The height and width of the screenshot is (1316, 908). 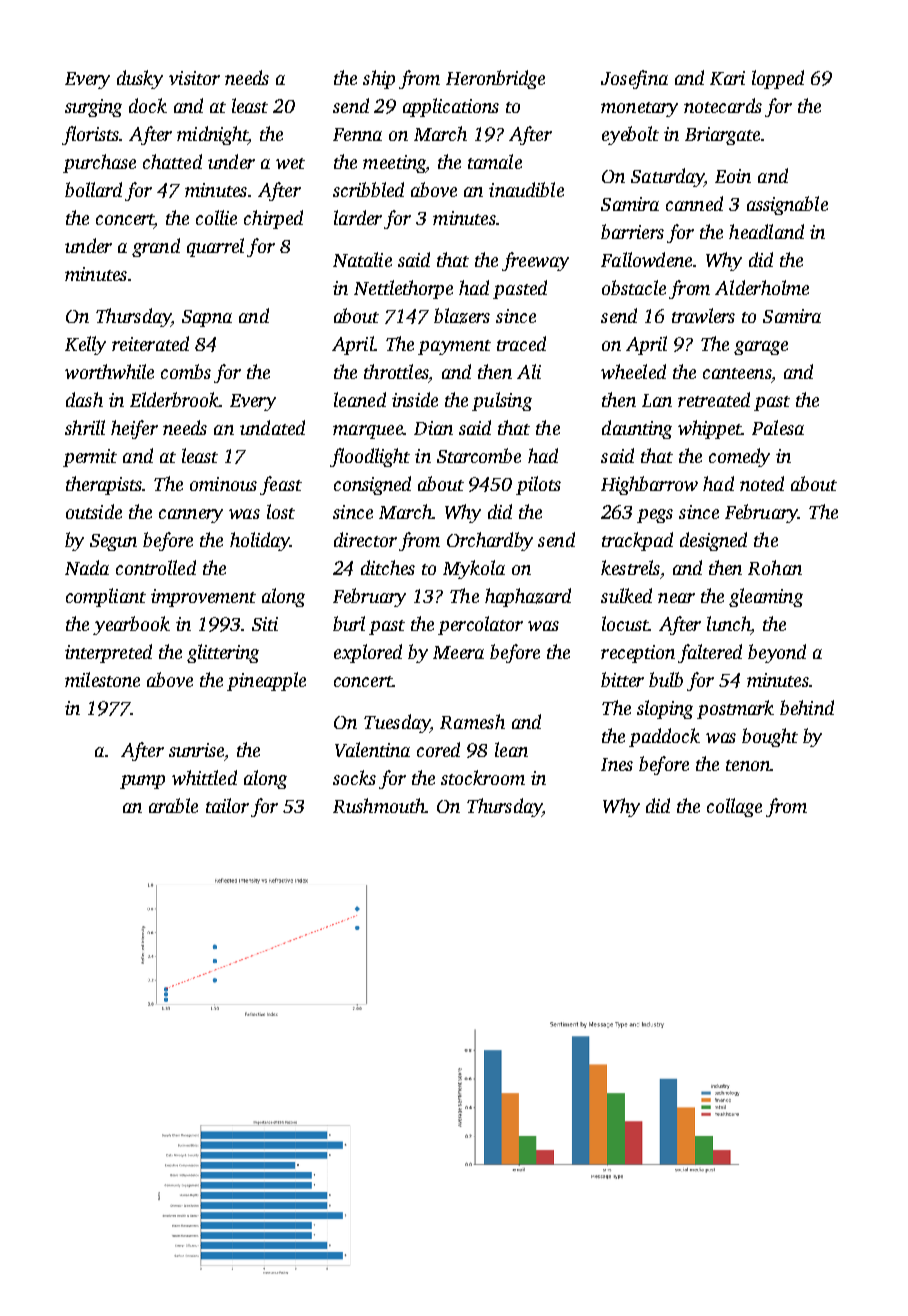 What do you see at coordinates (474, 569) in the screenshot?
I see `Mykola` at bounding box center [474, 569].
